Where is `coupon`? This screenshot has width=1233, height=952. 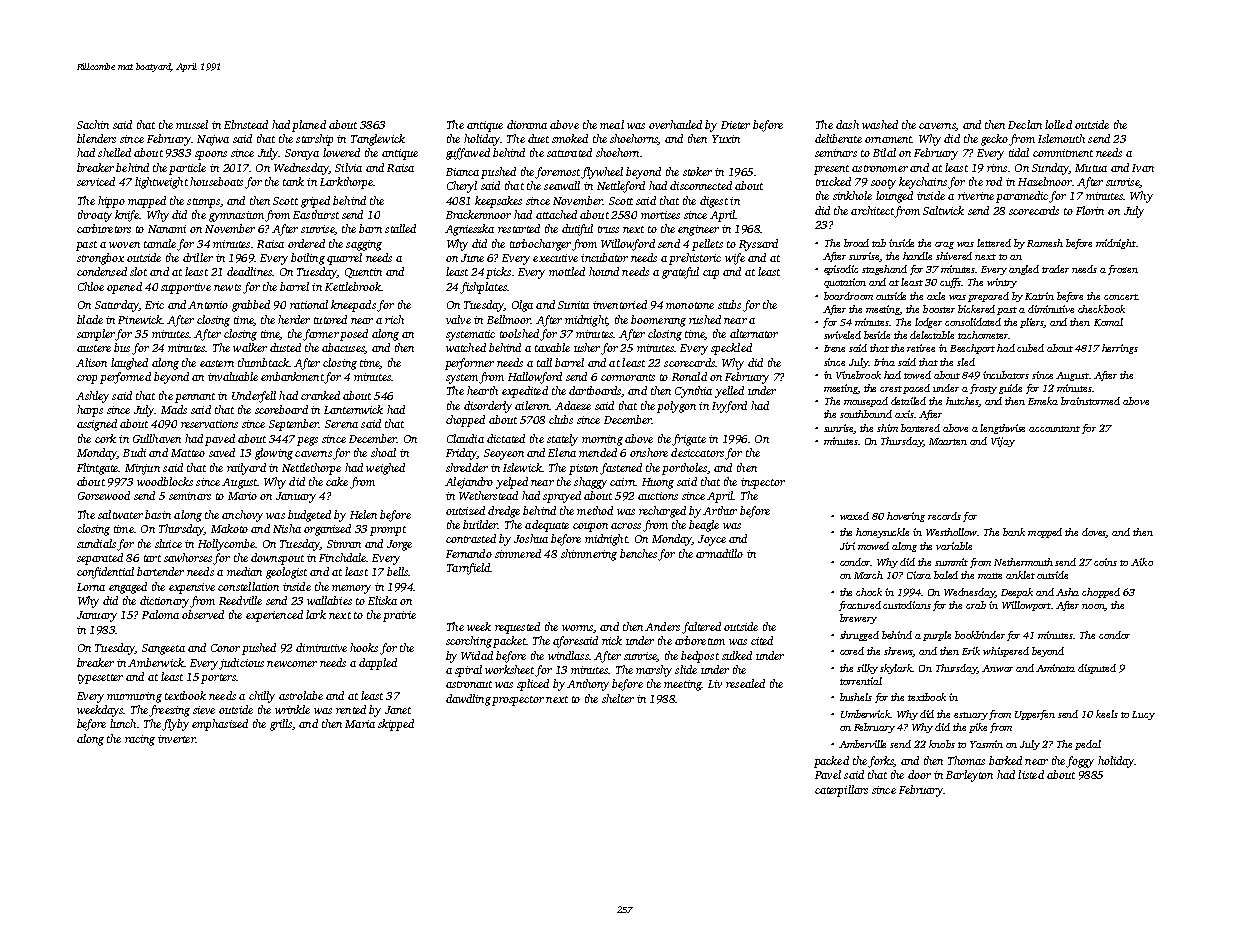
coupon is located at coordinates (590, 527).
